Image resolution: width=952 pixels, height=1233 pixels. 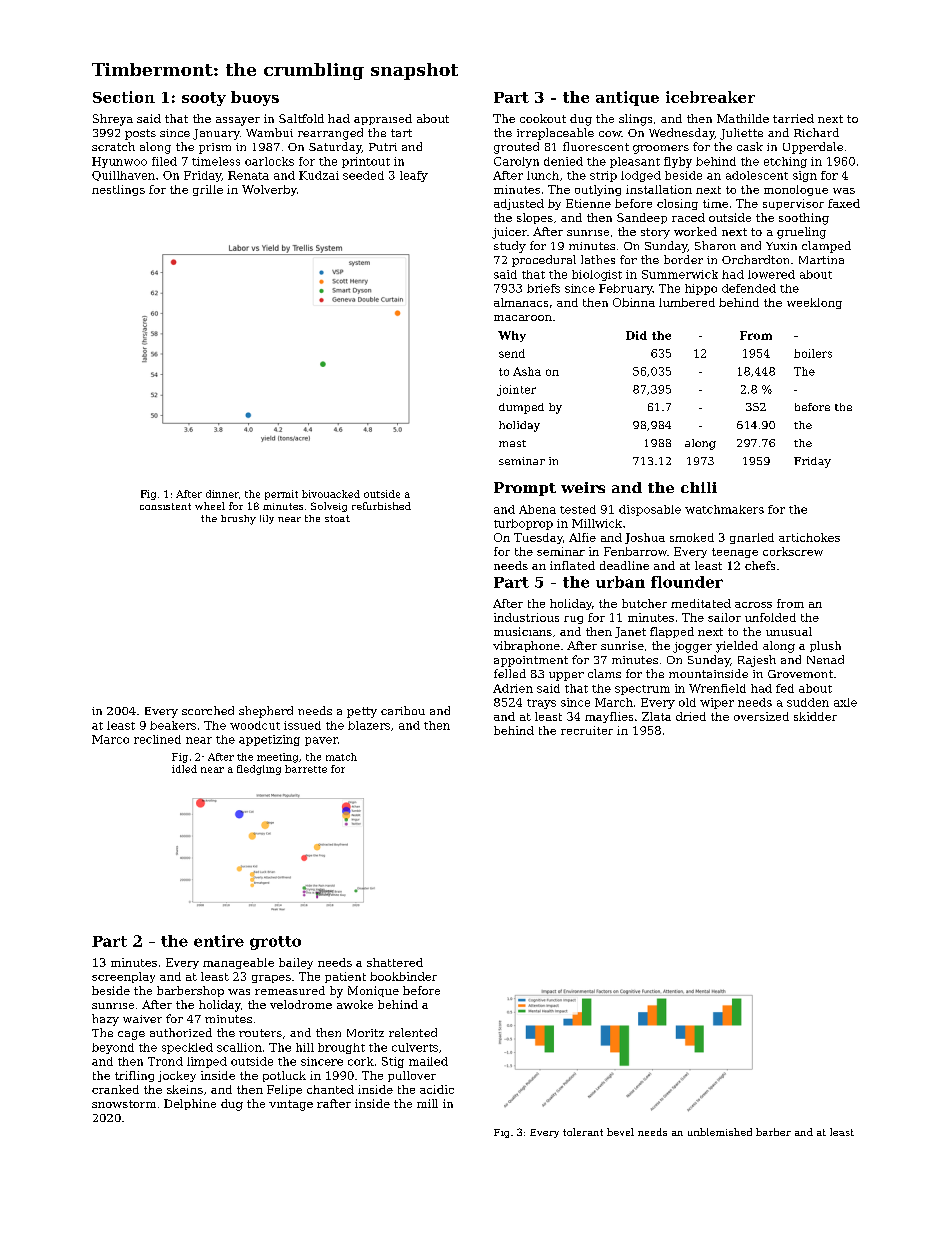 What do you see at coordinates (414, 176) in the screenshot?
I see `leafy` at bounding box center [414, 176].
